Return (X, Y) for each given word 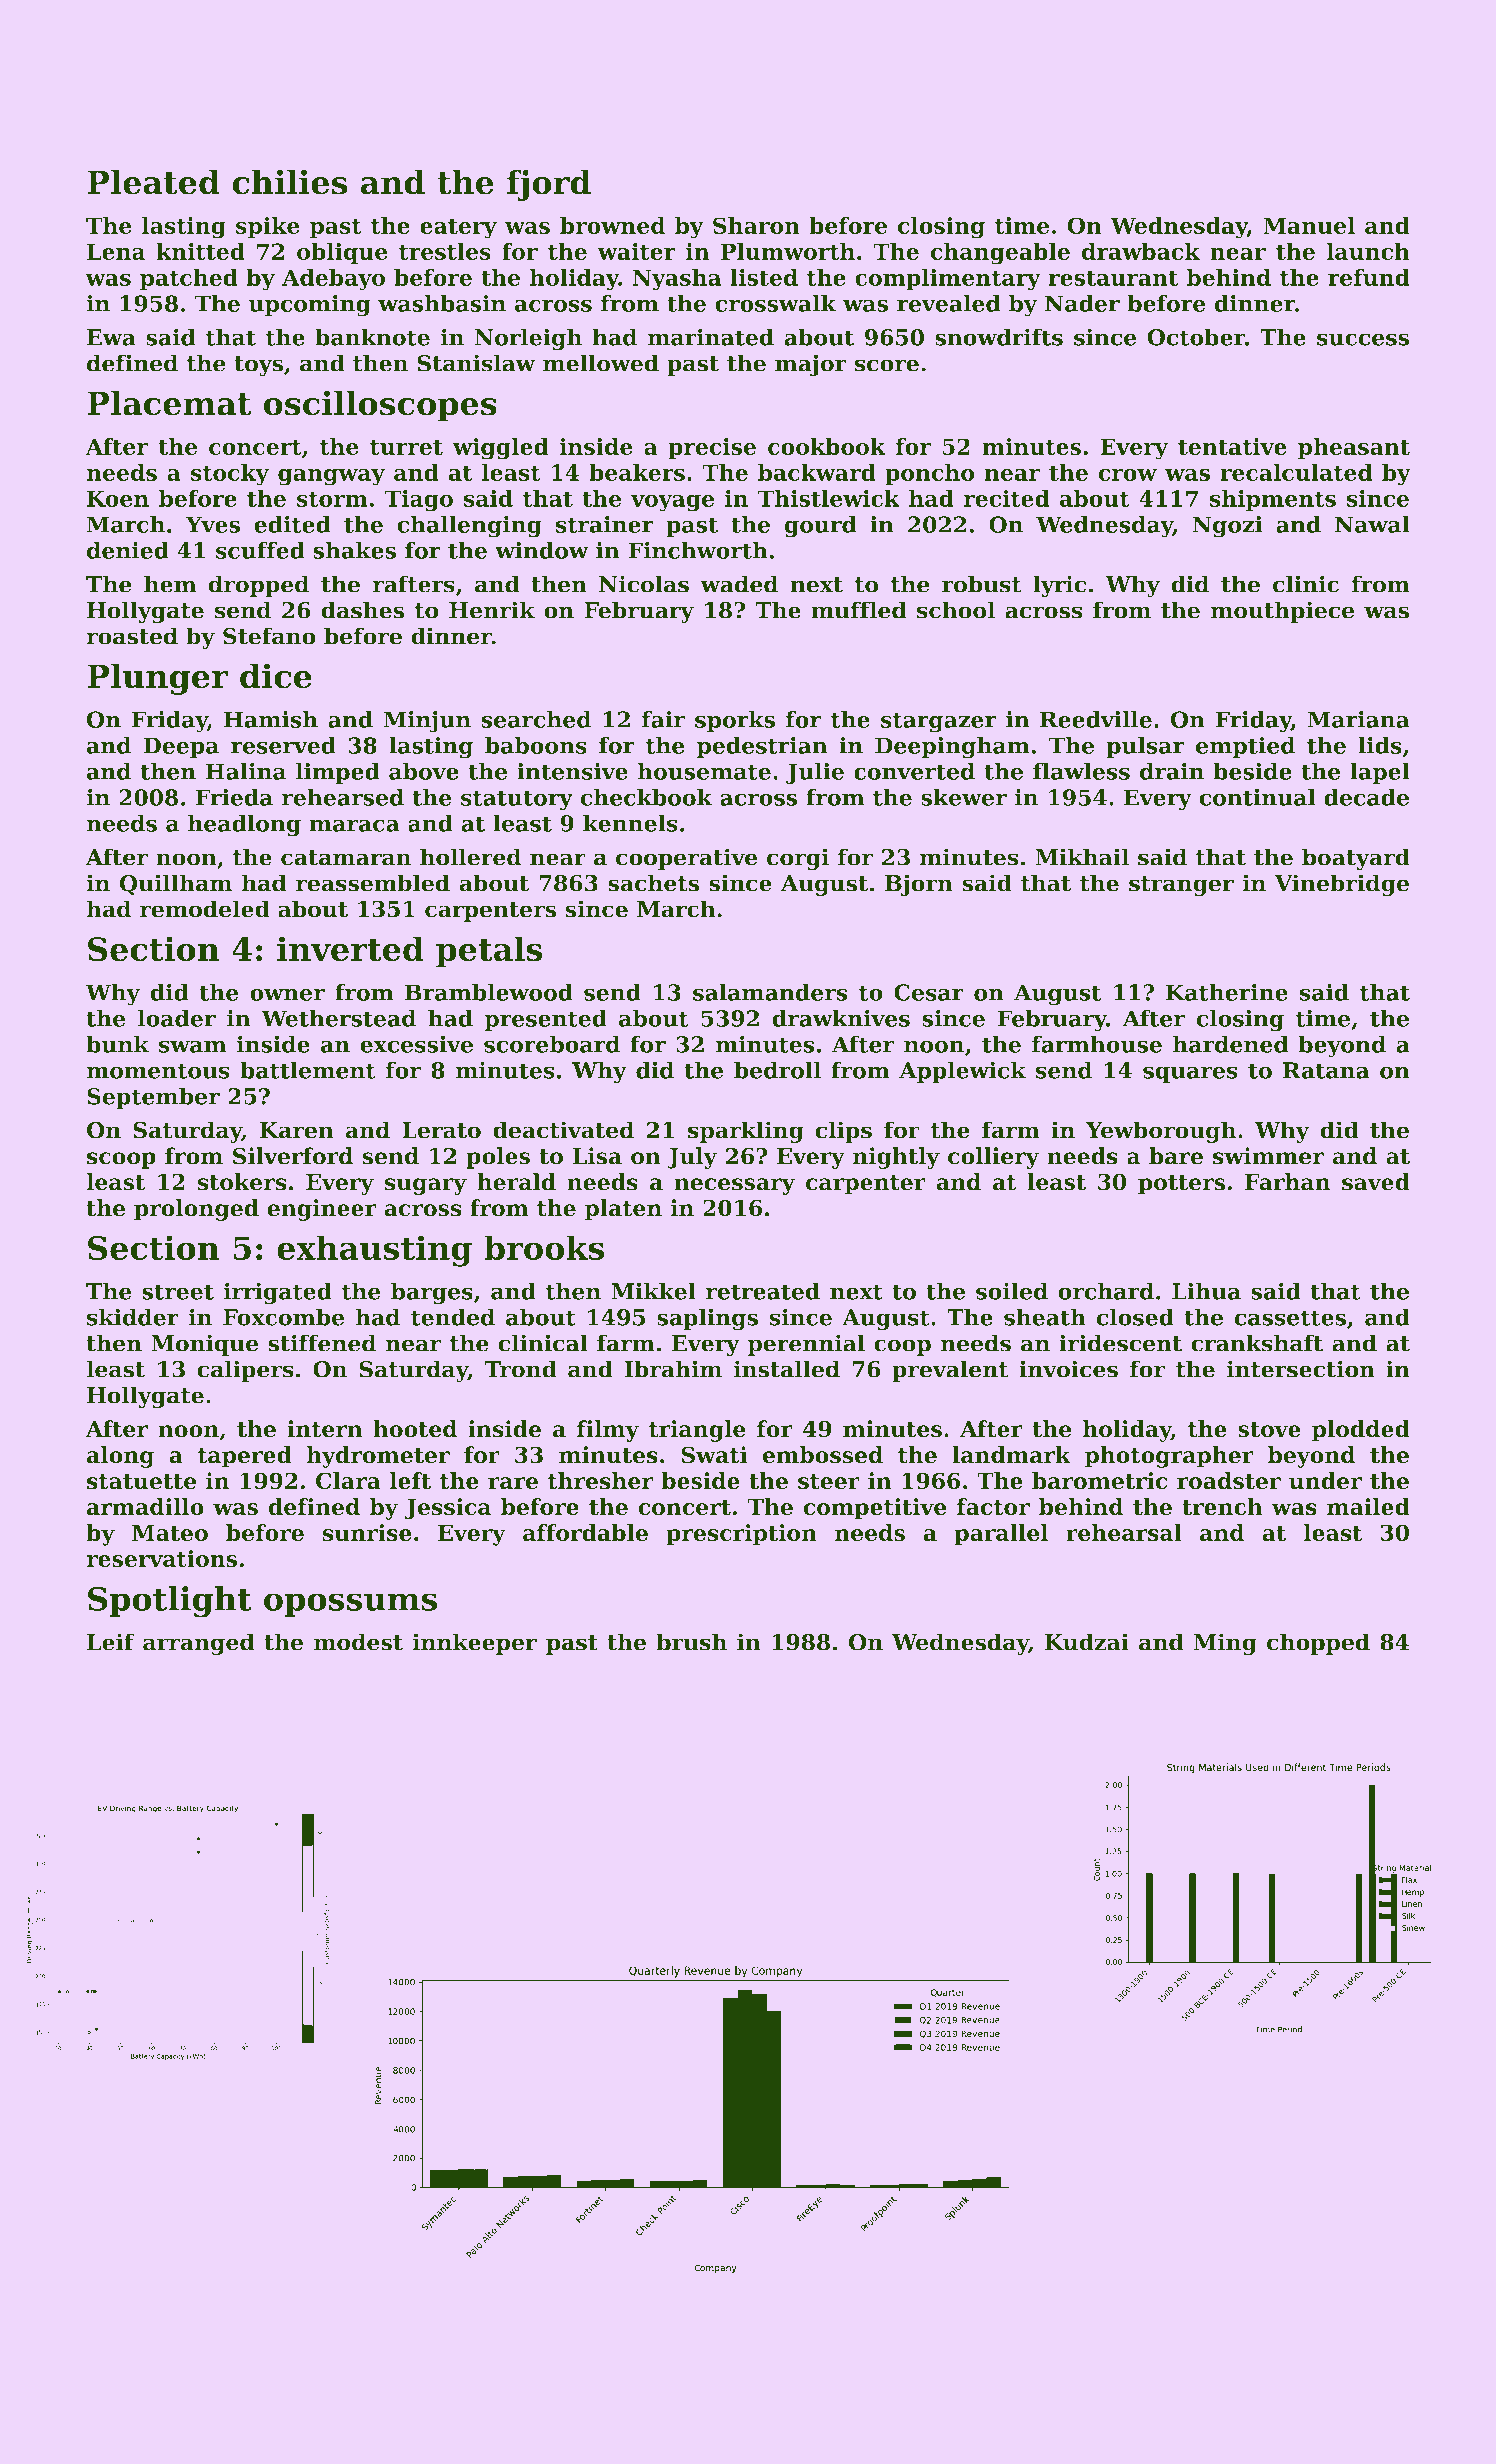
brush (692, 1642)
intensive (572, 771)
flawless (1081, 771)
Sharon (756, 225)
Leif (111, 1642)
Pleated (153, 182)
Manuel (1309, 225)
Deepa (181, 747)
